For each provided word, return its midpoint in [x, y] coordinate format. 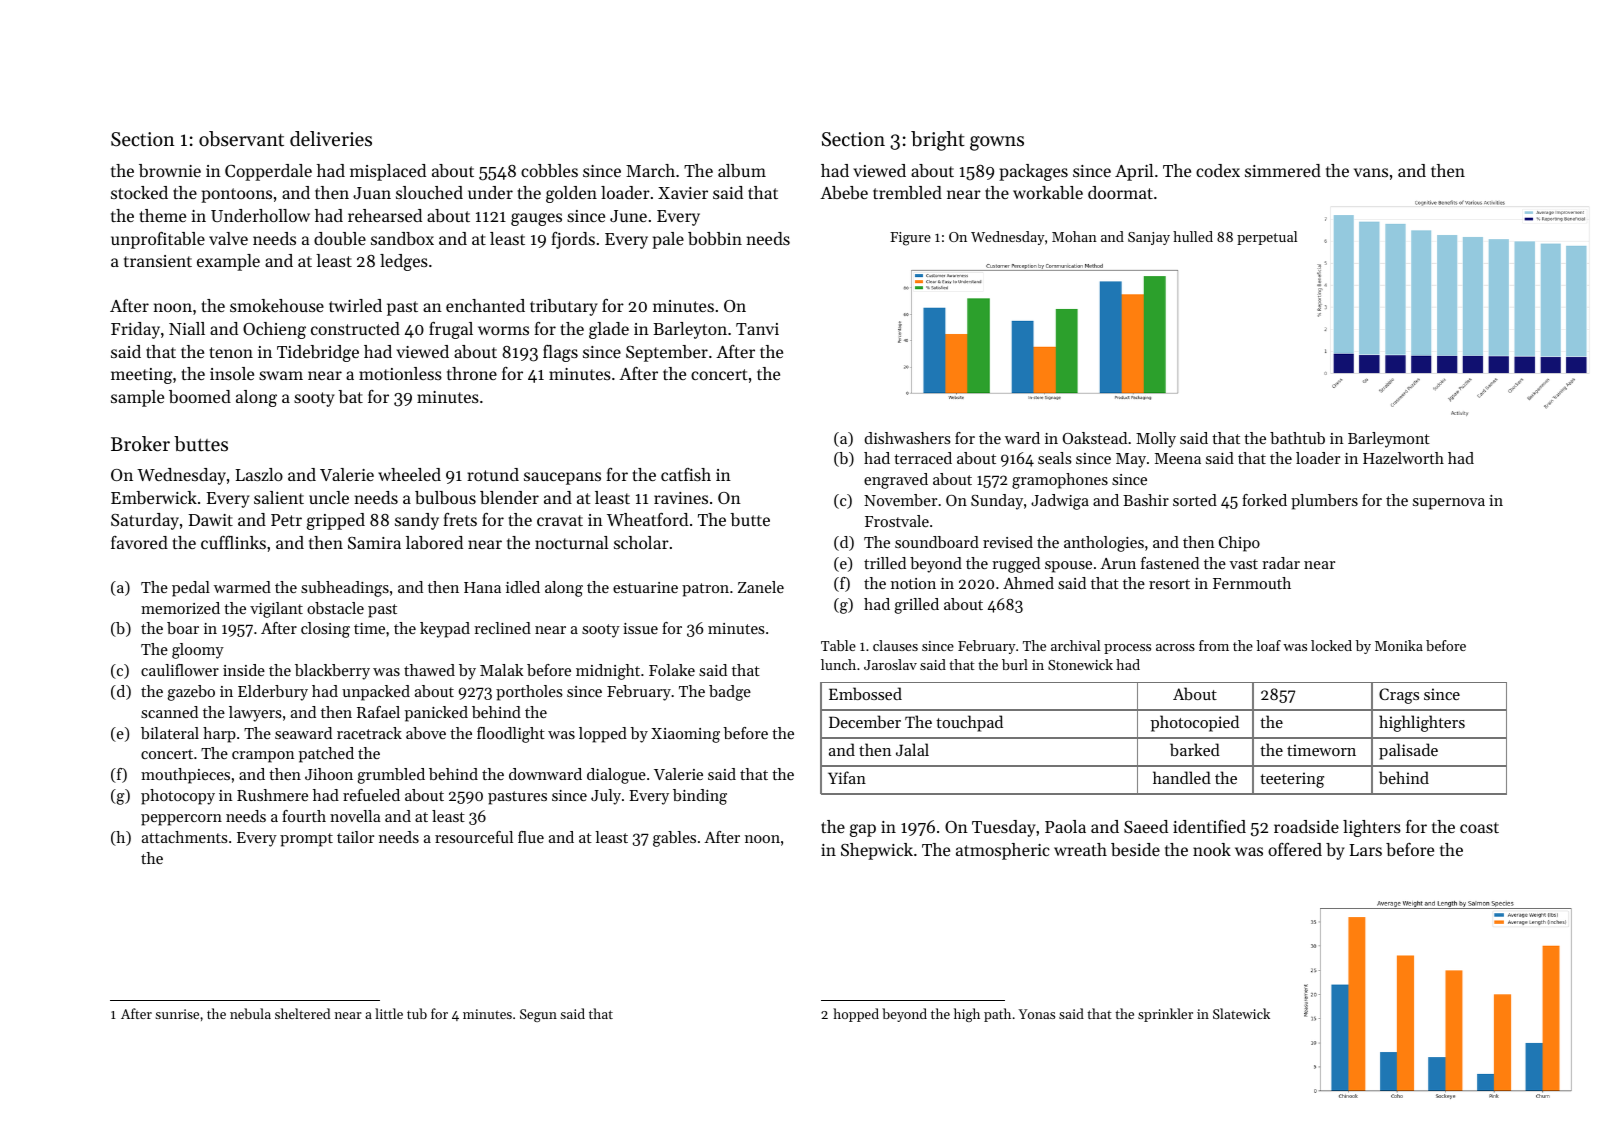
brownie [170, 170]
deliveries [331, 139]
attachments [185, 837]
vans [1371, 172]
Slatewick [1241, 1013]
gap [863, 830]
